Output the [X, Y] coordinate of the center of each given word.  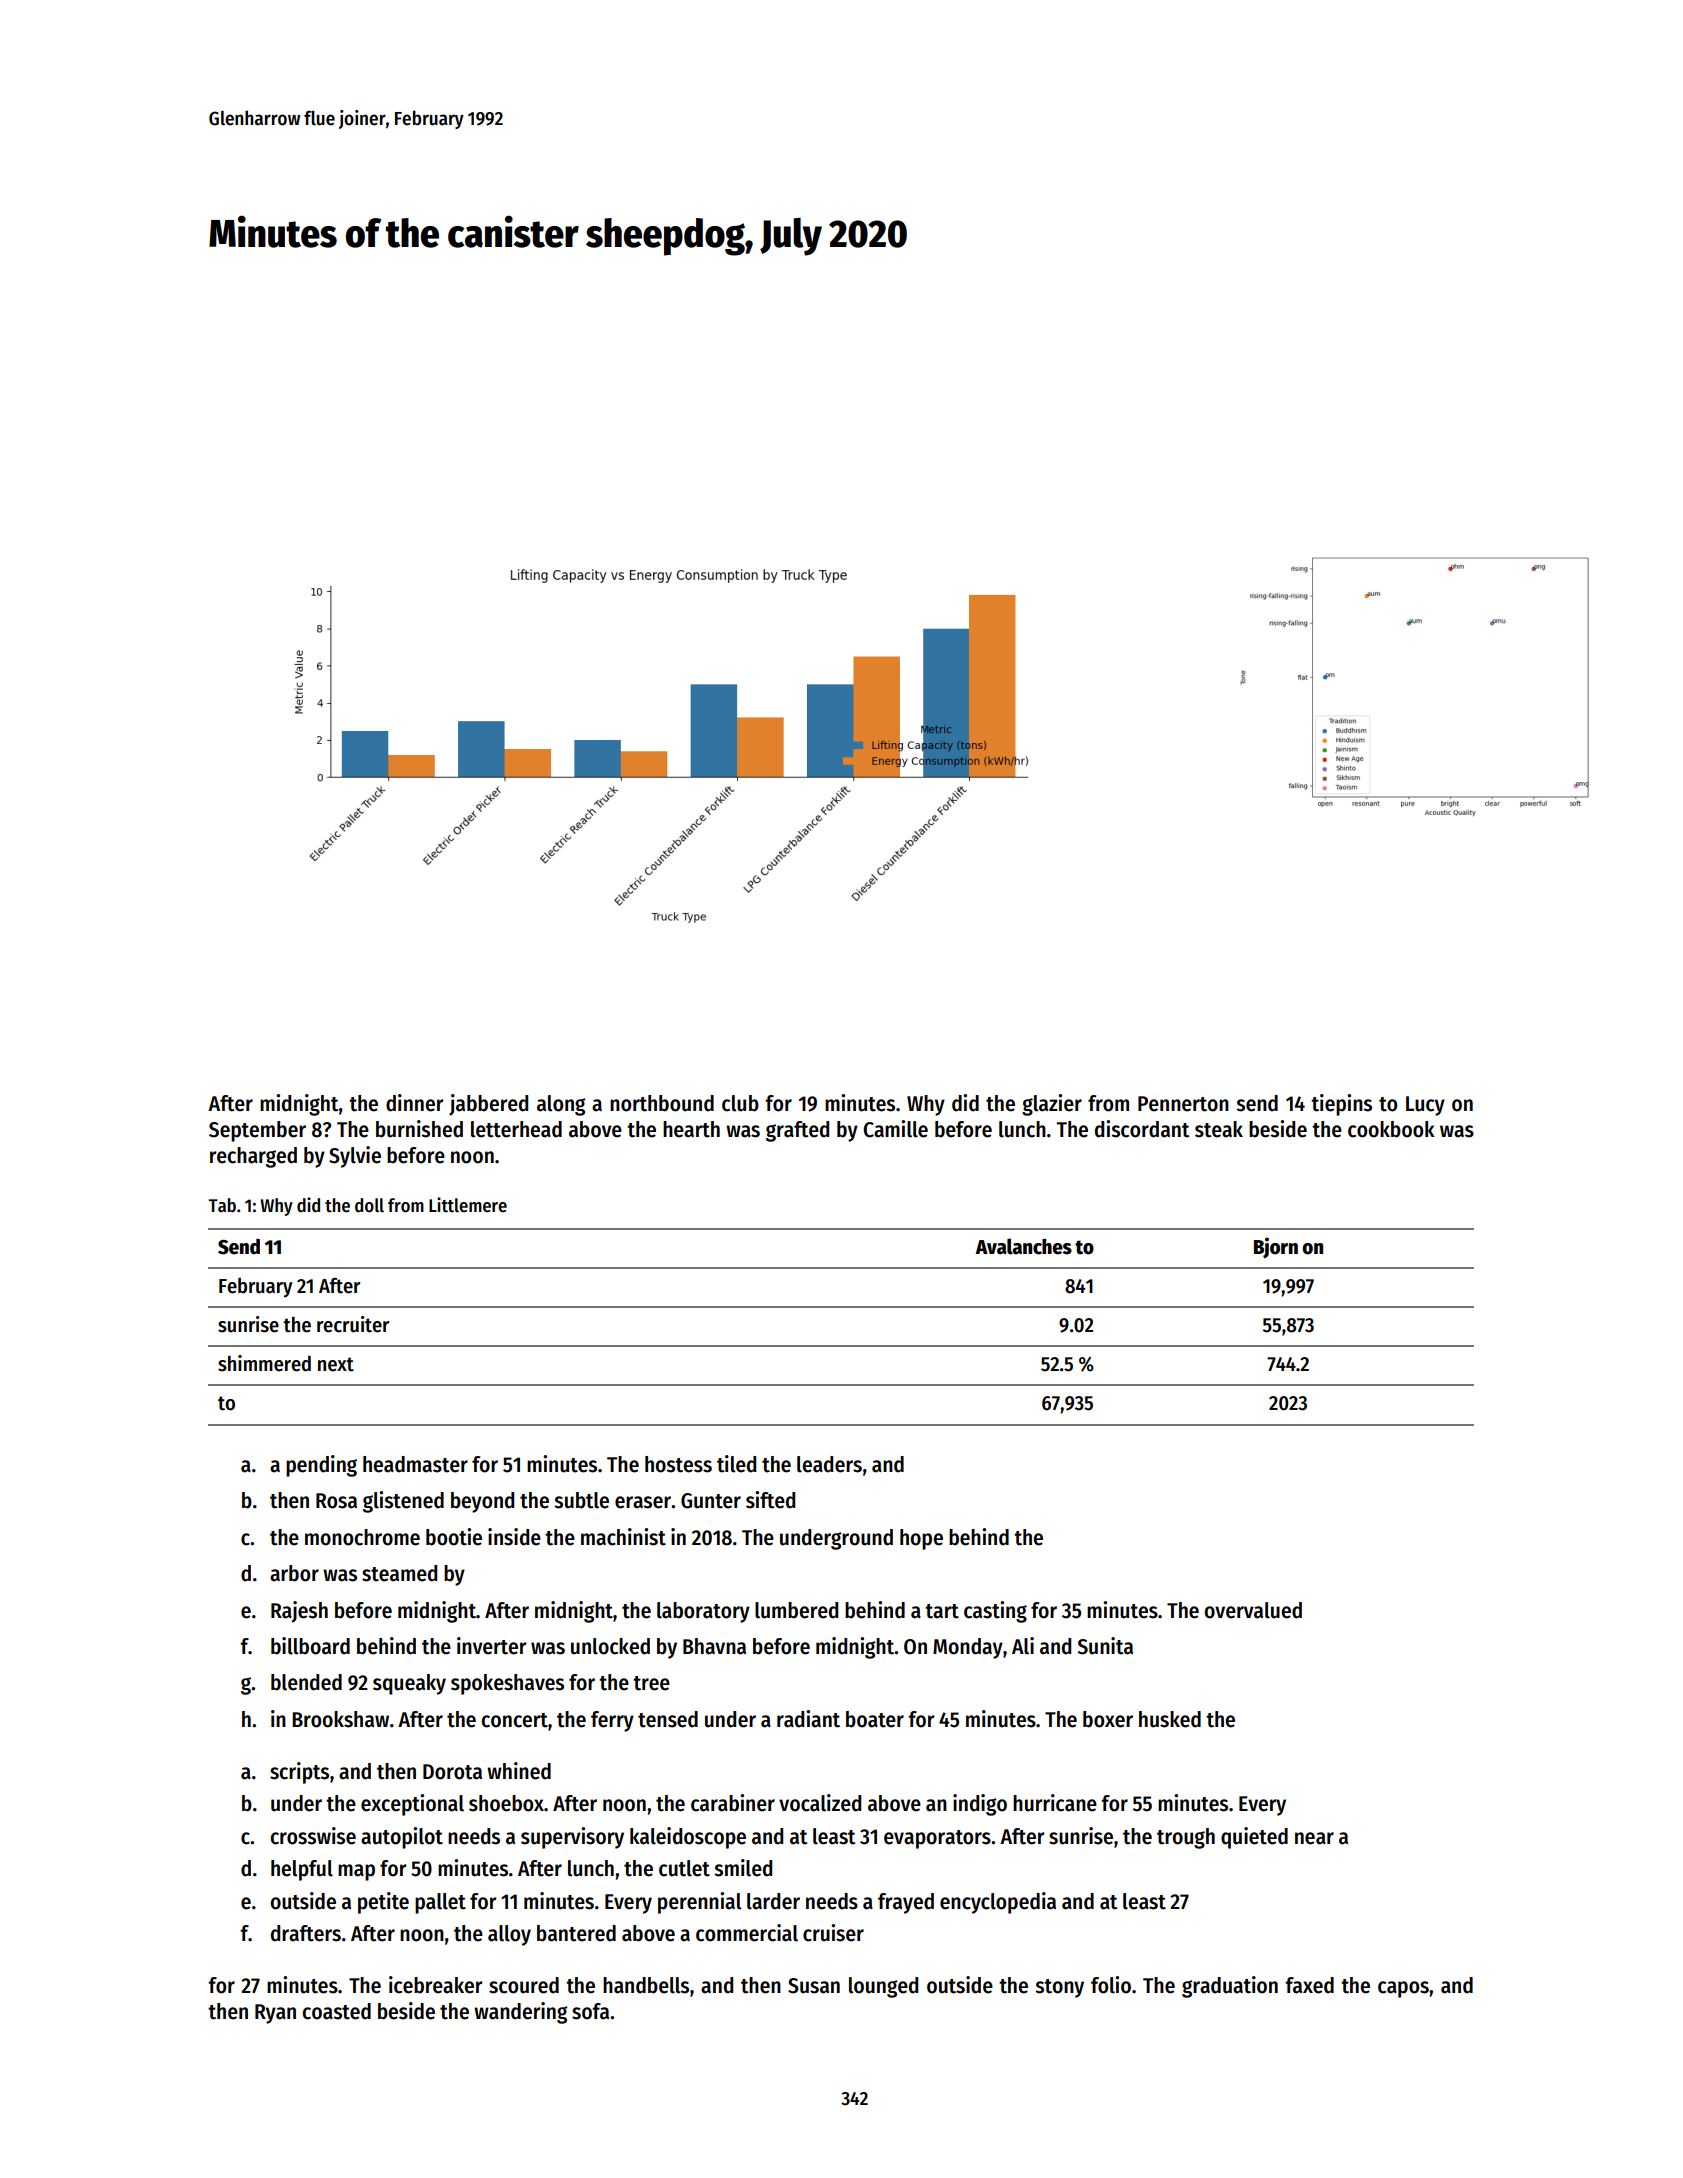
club [740, 1103]
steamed [399, 1573]
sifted [770, 1500]
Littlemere [468, 1205]
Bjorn [1276, 1248]
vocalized [820, 1803]
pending [321, 1466]
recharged [253, 1157]
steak [1219, 1129]
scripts [299, 1773]
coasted [336, 2011]
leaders [829, 1464]
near [1314, 1838]
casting [995, 1612]
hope [921, 1539]
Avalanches [1023, 1246]
